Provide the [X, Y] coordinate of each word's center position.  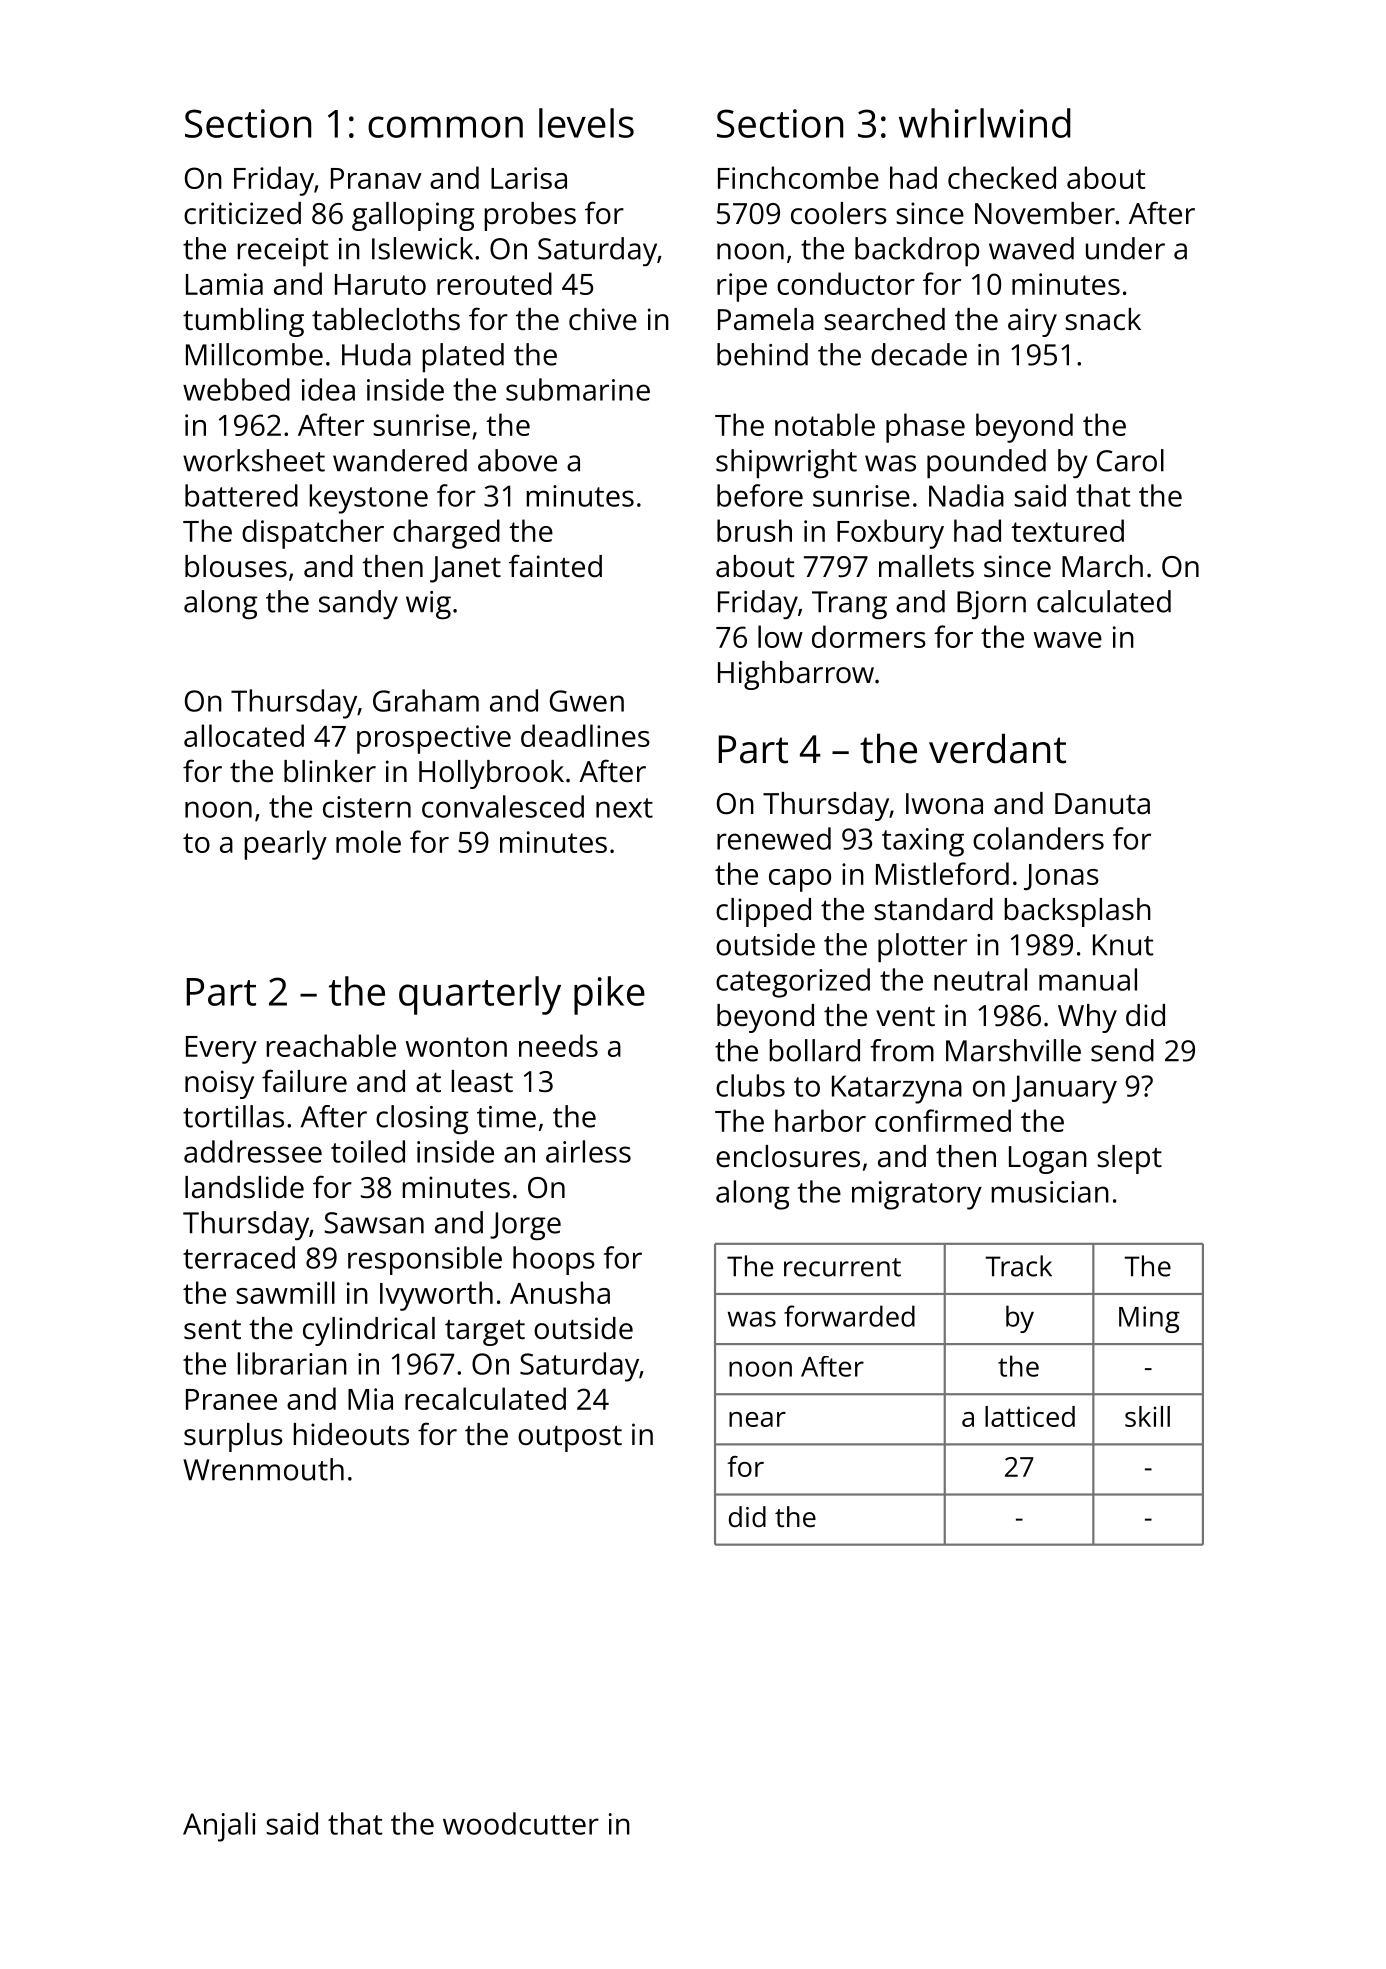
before [760, 495]
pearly [285, 845]
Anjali [219, 1827]
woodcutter [521, 1823]
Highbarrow [796, 675]
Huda [376, 354]
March [1102, 566]
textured [1067, 530]
